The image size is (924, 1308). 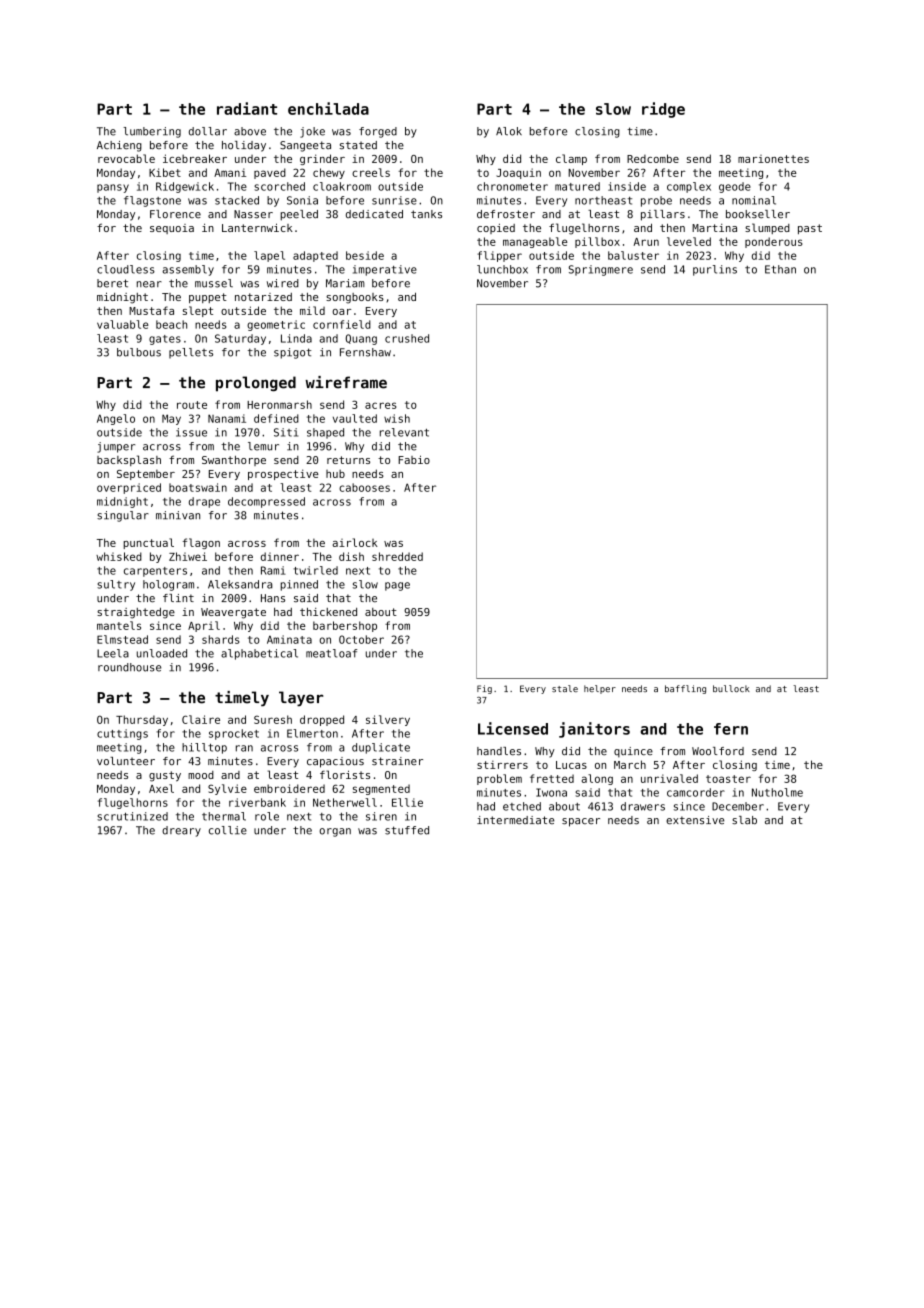 I want to click on wish, so click(x=397, y=418).
